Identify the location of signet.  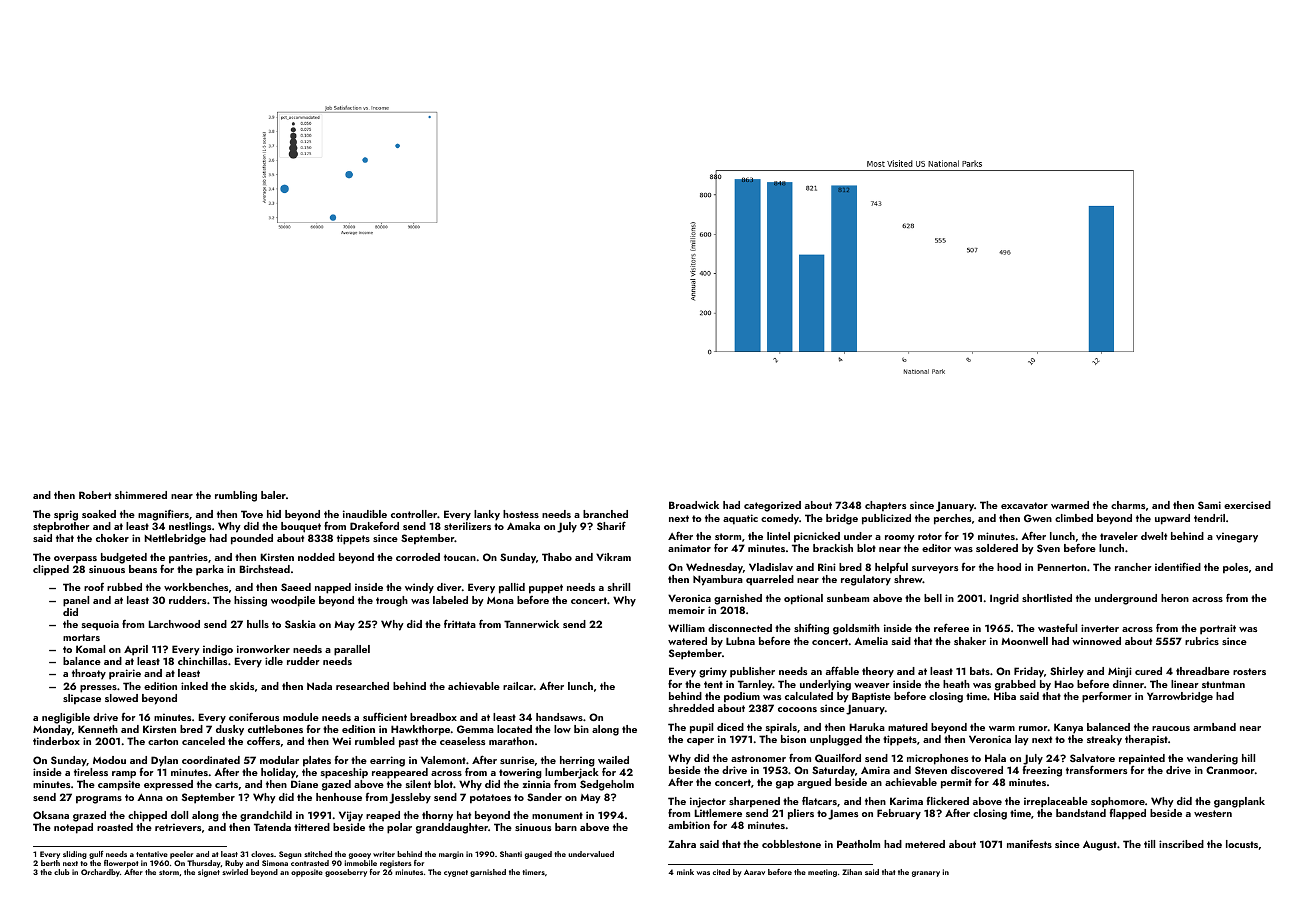
(209, 873).
